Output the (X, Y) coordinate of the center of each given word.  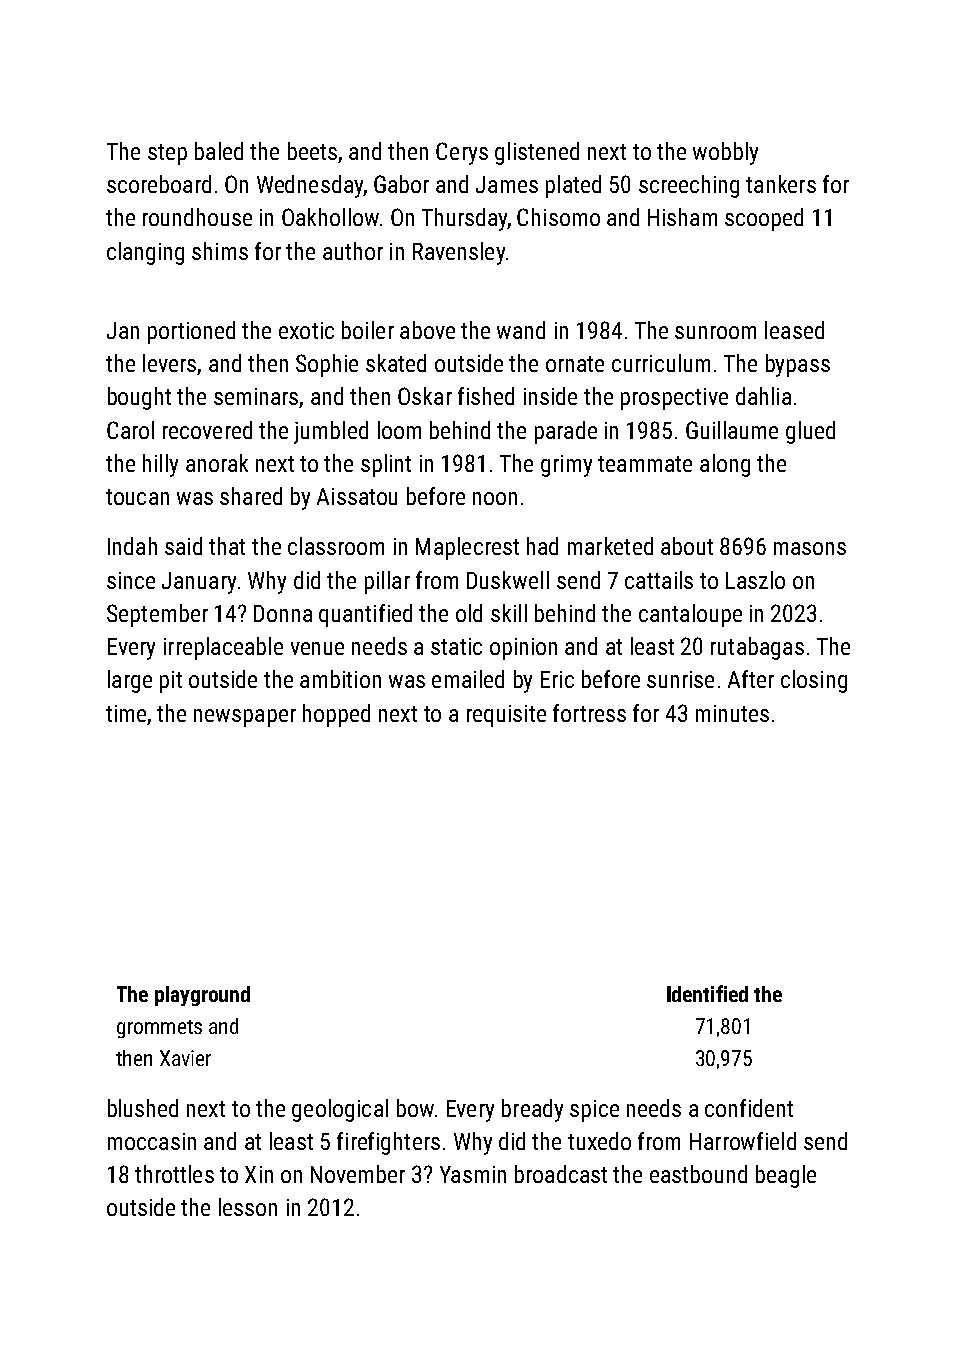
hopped (336, 715)
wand (521, 330)
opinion (523, 649)
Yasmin (473, 1174)
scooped (764, 219)
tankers (781, 184)
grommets (159, 1029)
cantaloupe (690, 615)
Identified (707, 993)
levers (169, 363)
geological (340, 1110)
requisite (506, 716)
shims (220, 251)
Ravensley (459, 253)
